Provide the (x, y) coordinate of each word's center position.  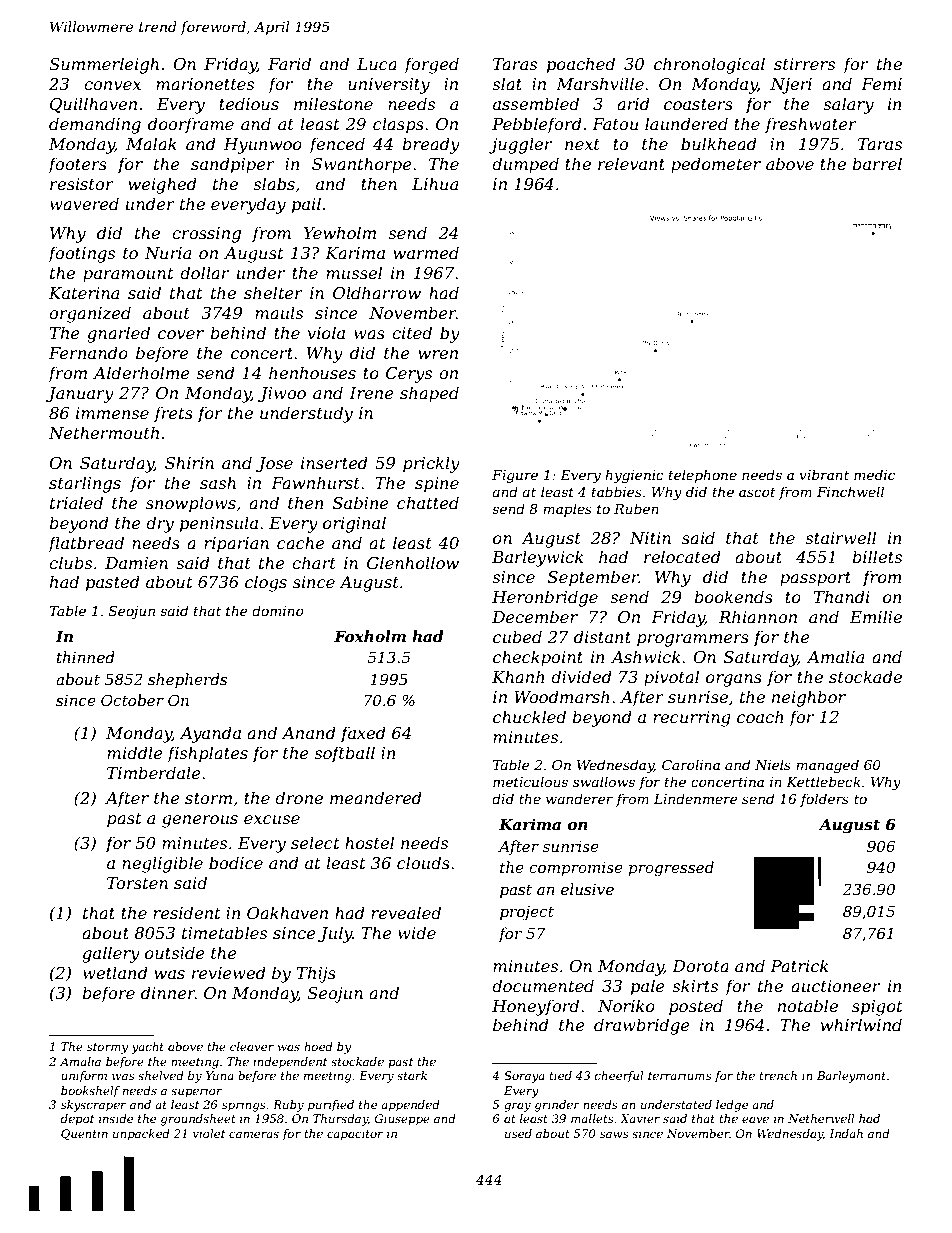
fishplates (207, 754)
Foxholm (370, 636)
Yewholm (340, 232)
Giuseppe (402, 1120)
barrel (877, 163)
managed (827, 766)
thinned (86, 657)
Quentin (84, 1134)
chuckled (529, 716)
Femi (881, 84)
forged (431, 65)
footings (81, 254)
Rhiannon (758, 616)
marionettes (205, 84)
